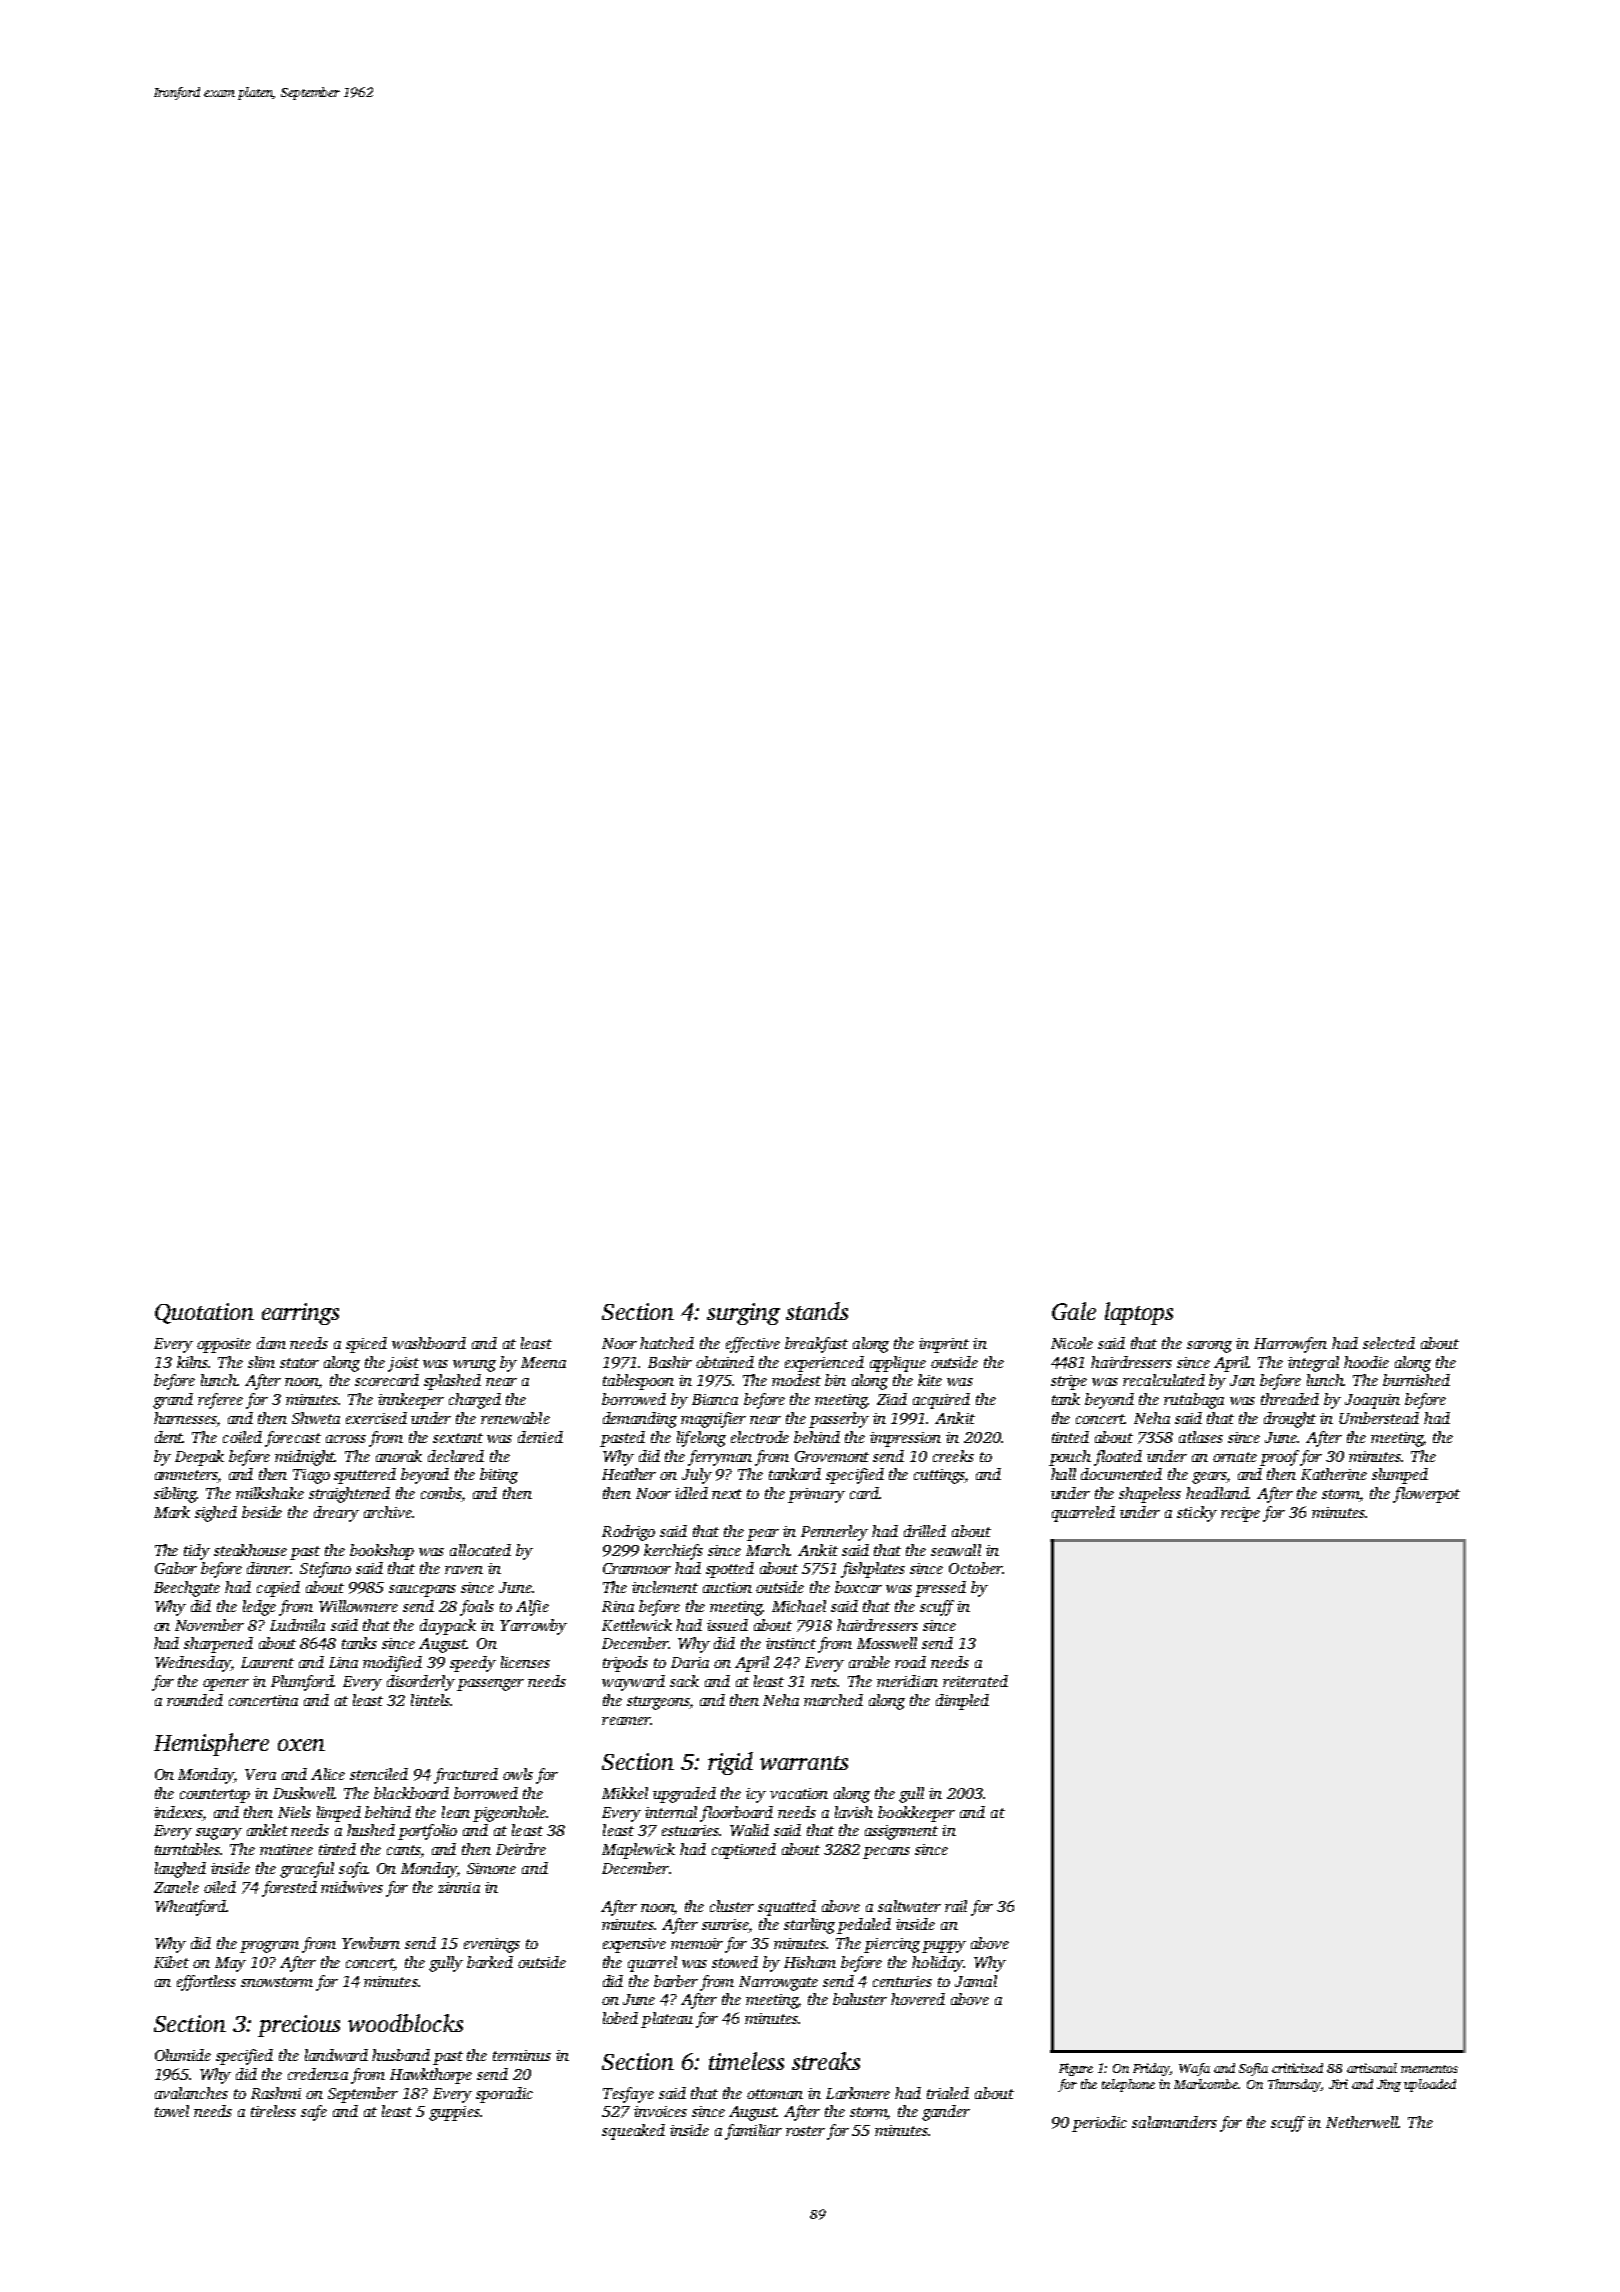 Image resolution: width=1620 pixels, height=2292 pixels. I want to click on Beechgate, so click(187, 1589).
